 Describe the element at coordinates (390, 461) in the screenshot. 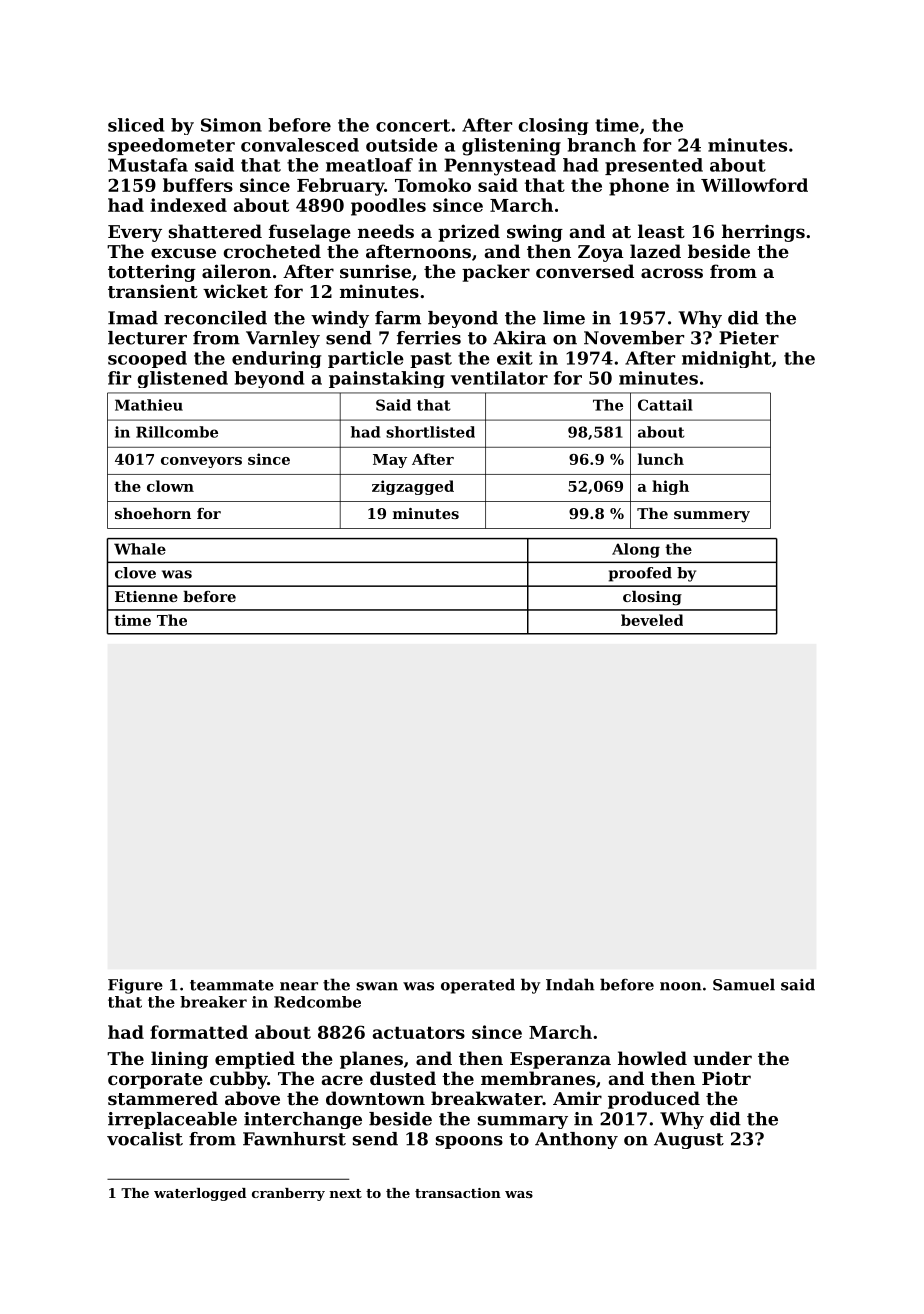

I see `May` at that location.
